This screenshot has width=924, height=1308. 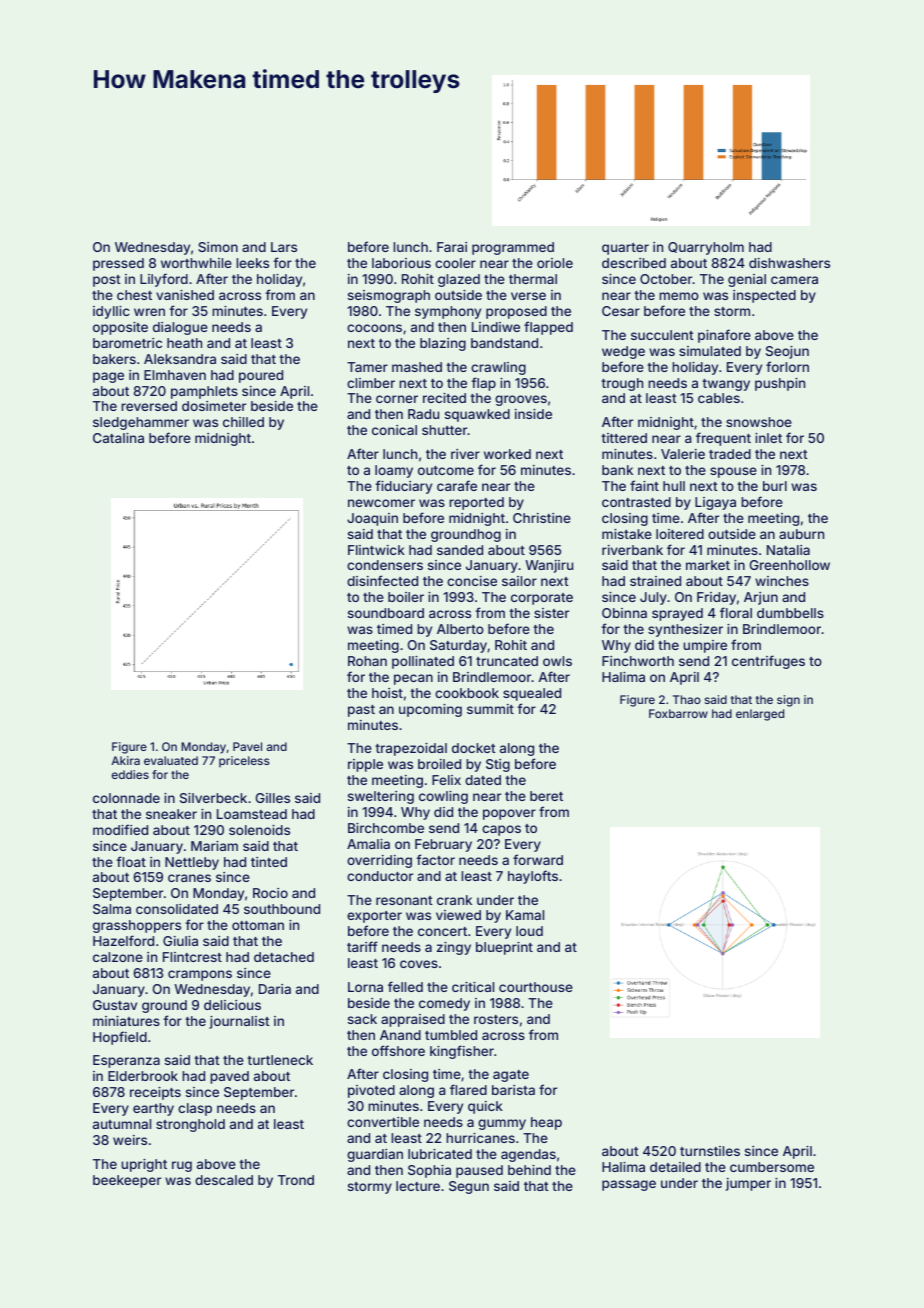 I want to click on Elderbrook, so click(x=143, y=1076).
